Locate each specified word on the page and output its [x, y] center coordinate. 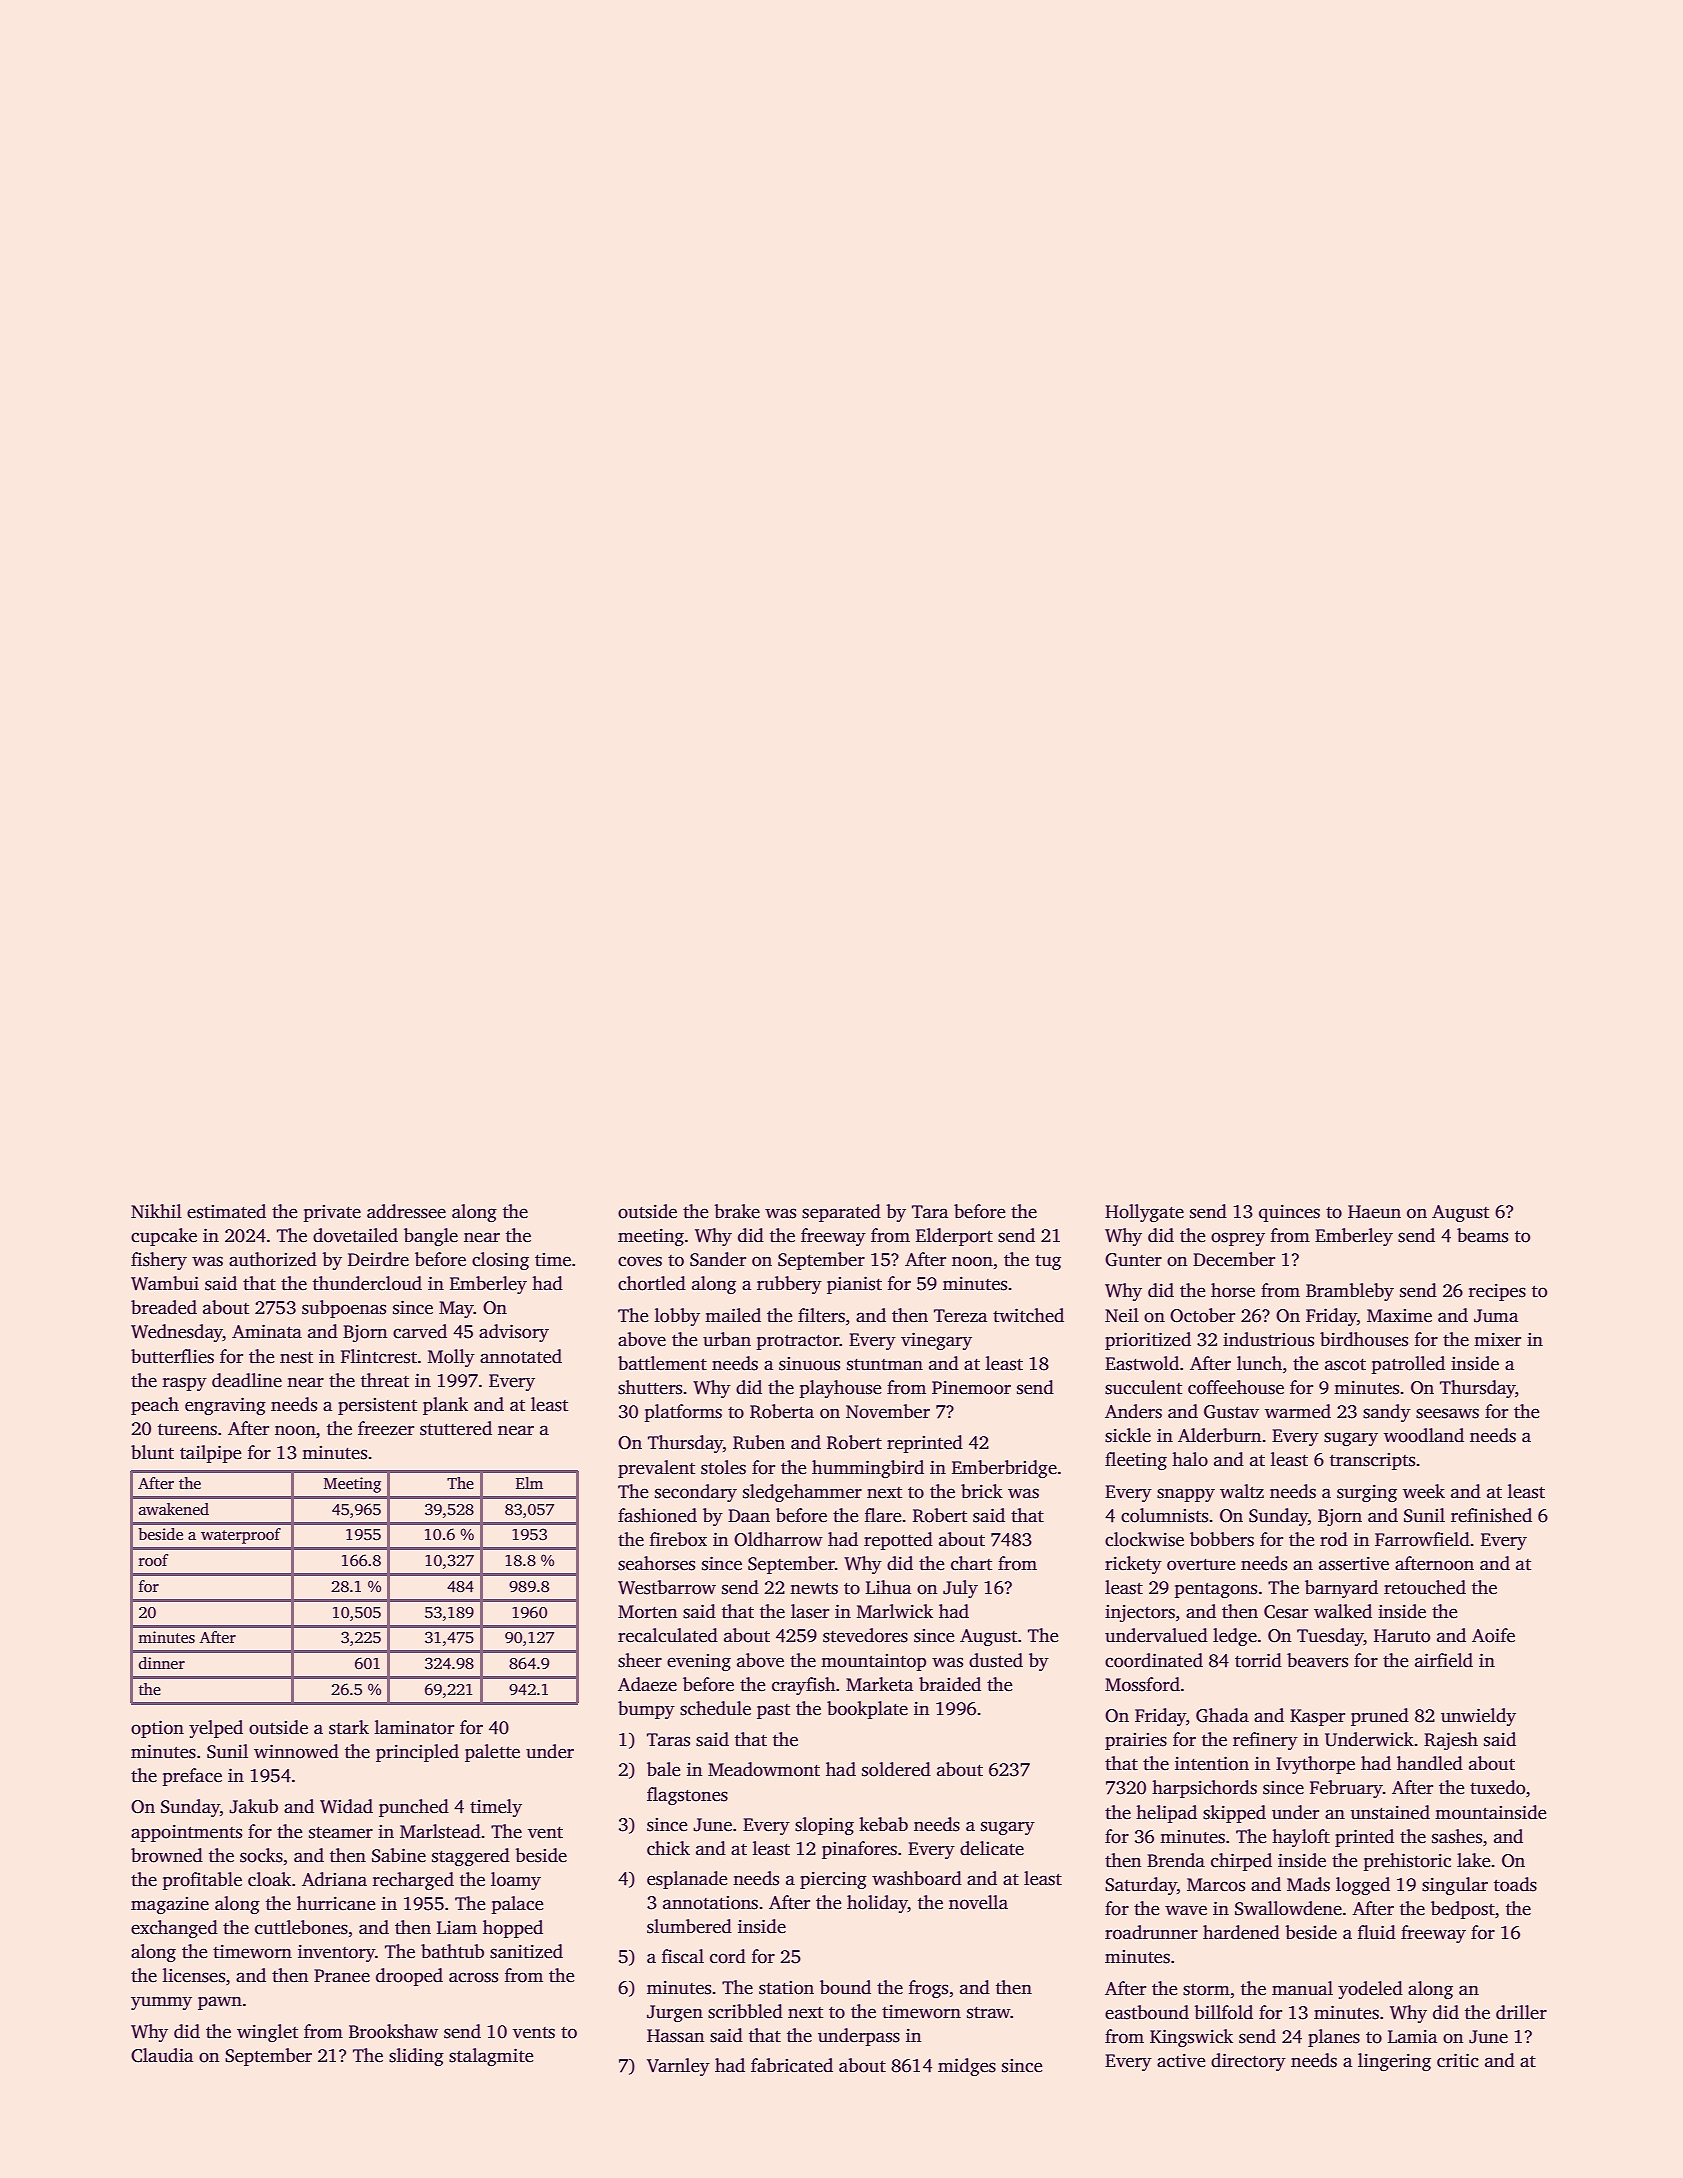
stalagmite [491, 2057]
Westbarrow [667, 1587]
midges [967, 2067]
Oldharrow [778, 1539]
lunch [1259, 1363]
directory [1248, 2062]
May [456, 1309]
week [1424, 1491]
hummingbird [868, 1469]
